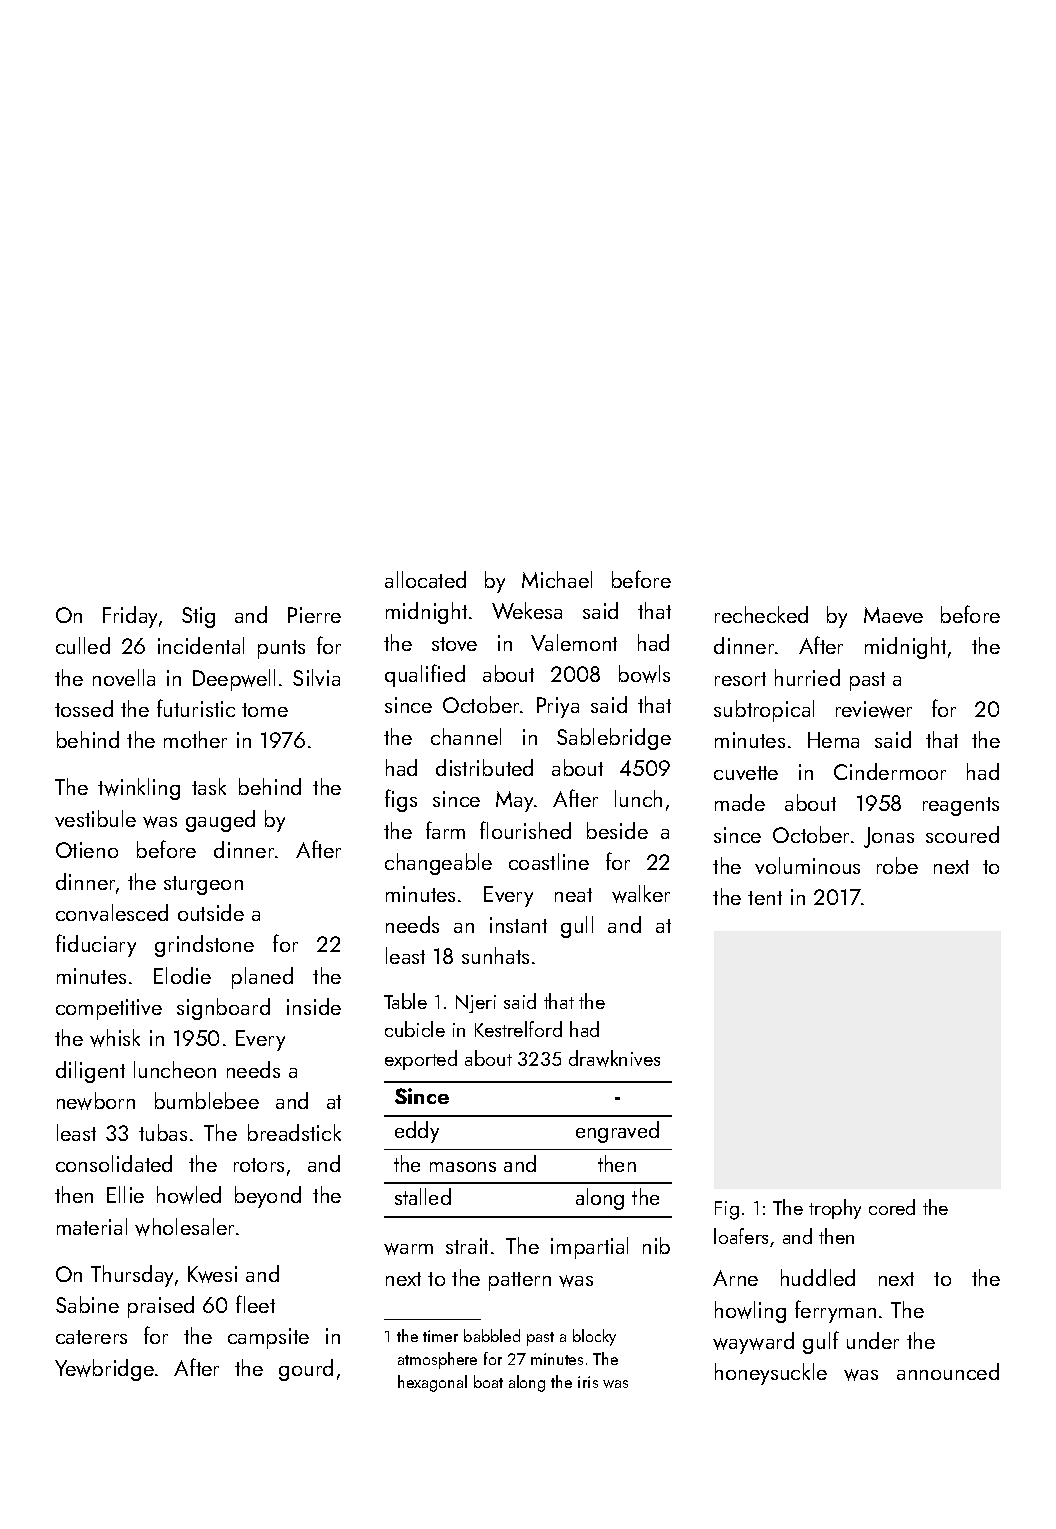  What do you see at coordinates (574, 642) in the screenshot?
I see `Valemont` at bounding box center [574, 642].
